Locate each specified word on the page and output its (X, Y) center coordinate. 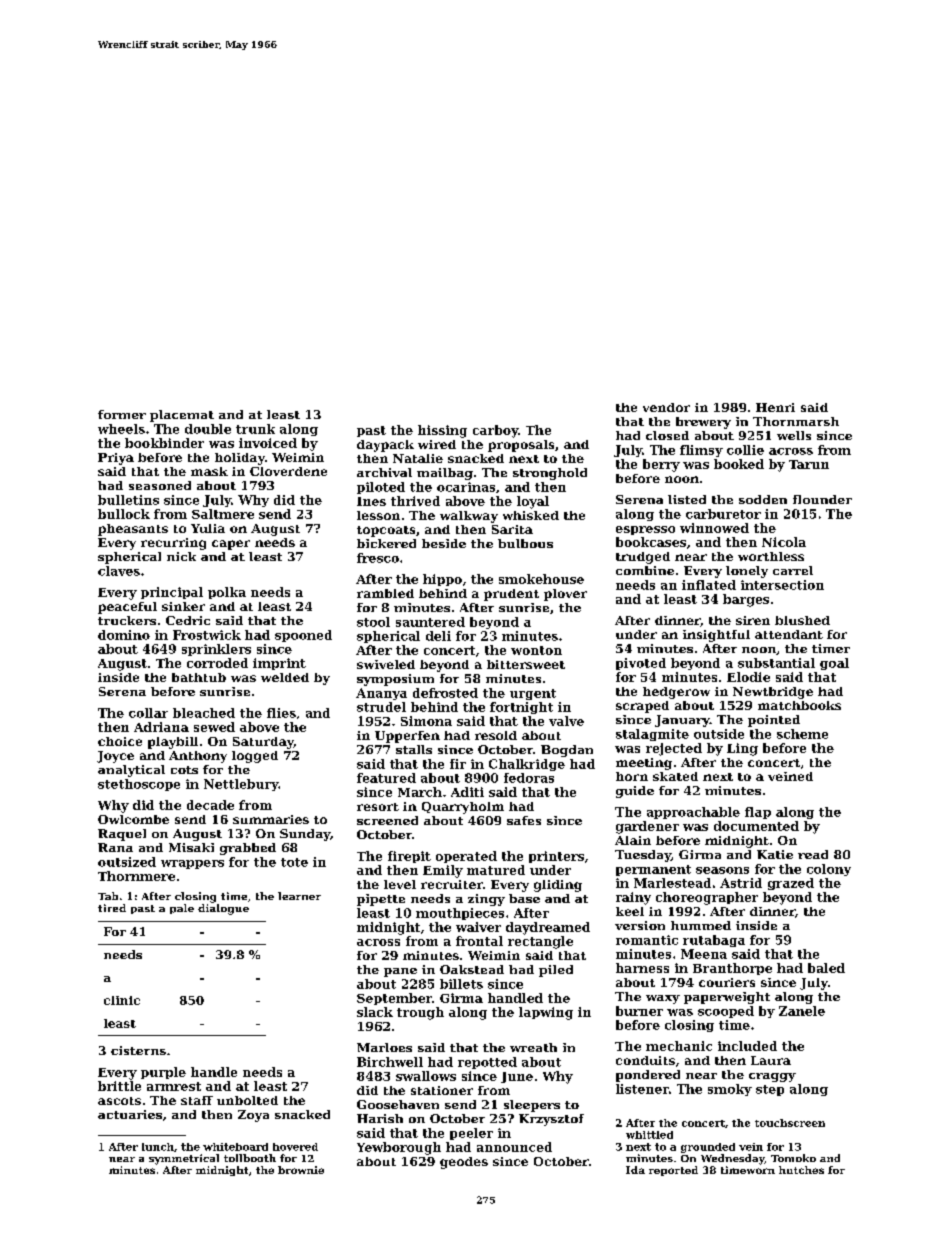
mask (209, 471)
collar (148, 713)
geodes (464, 1163)
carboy (495, 431)
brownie (301, 1170)
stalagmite (652, 735)
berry (661, 465)
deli (438, 636)
